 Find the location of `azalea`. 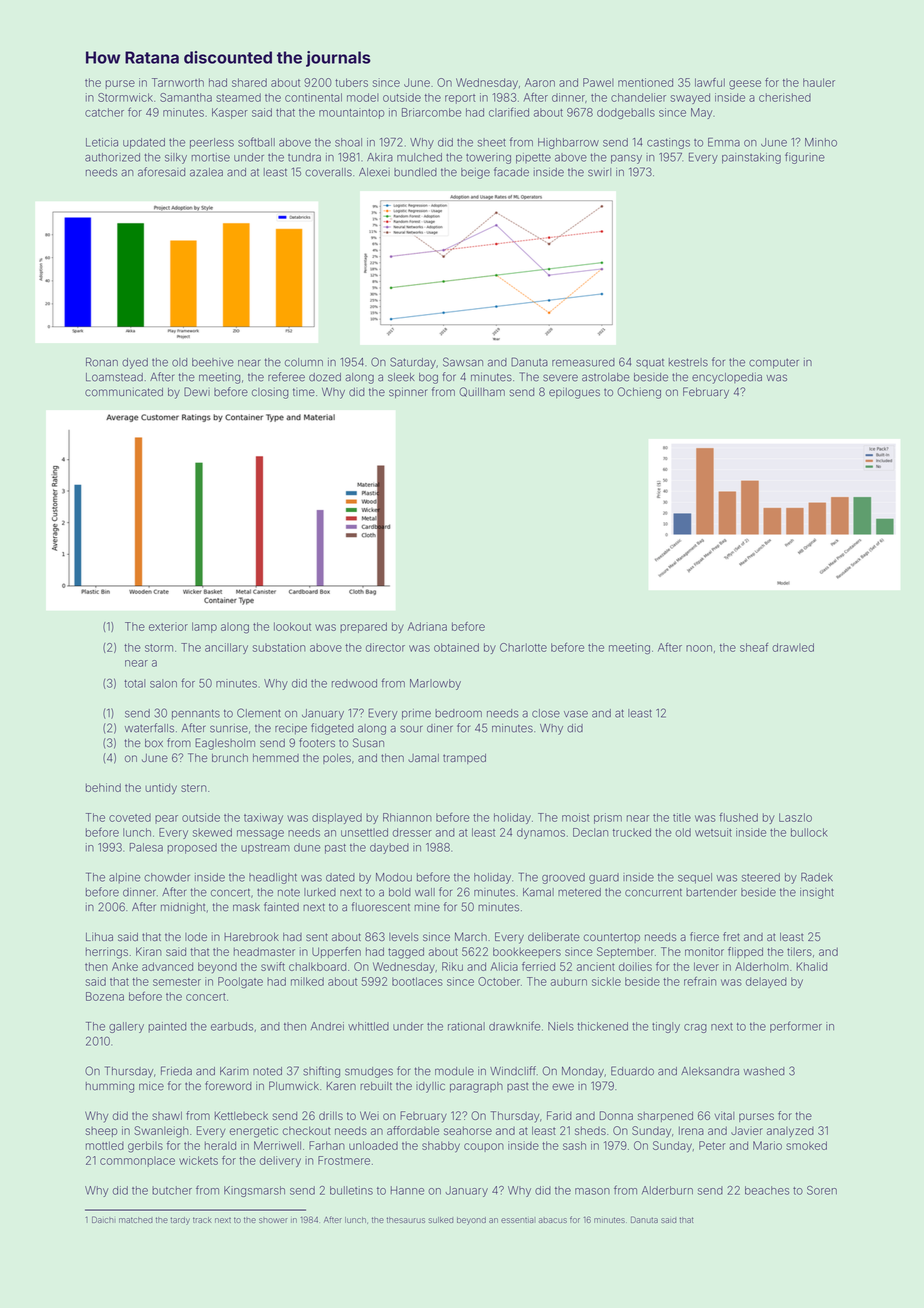

azalea is located at coordinates (206, 172).
